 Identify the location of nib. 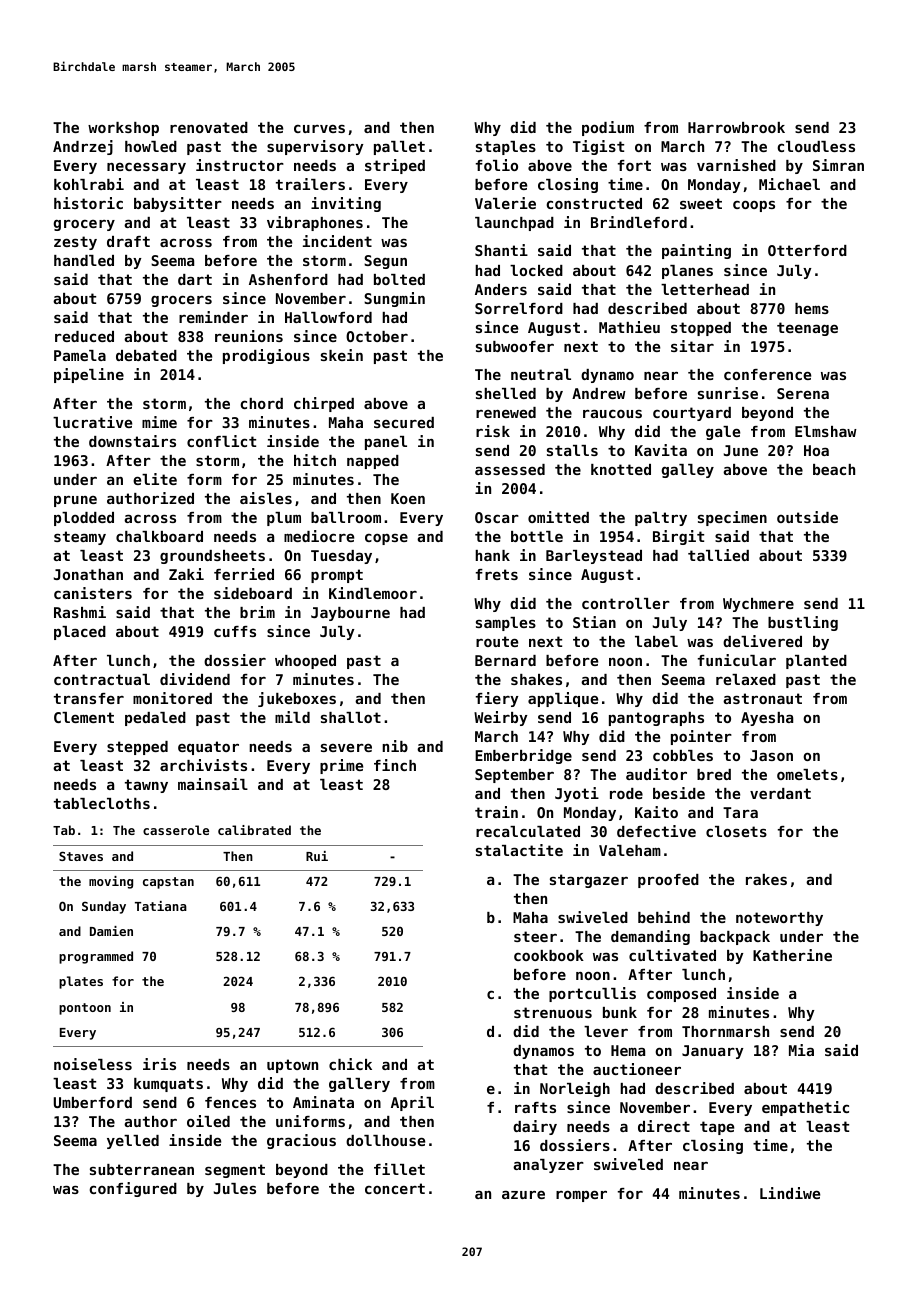
(395, 746).
